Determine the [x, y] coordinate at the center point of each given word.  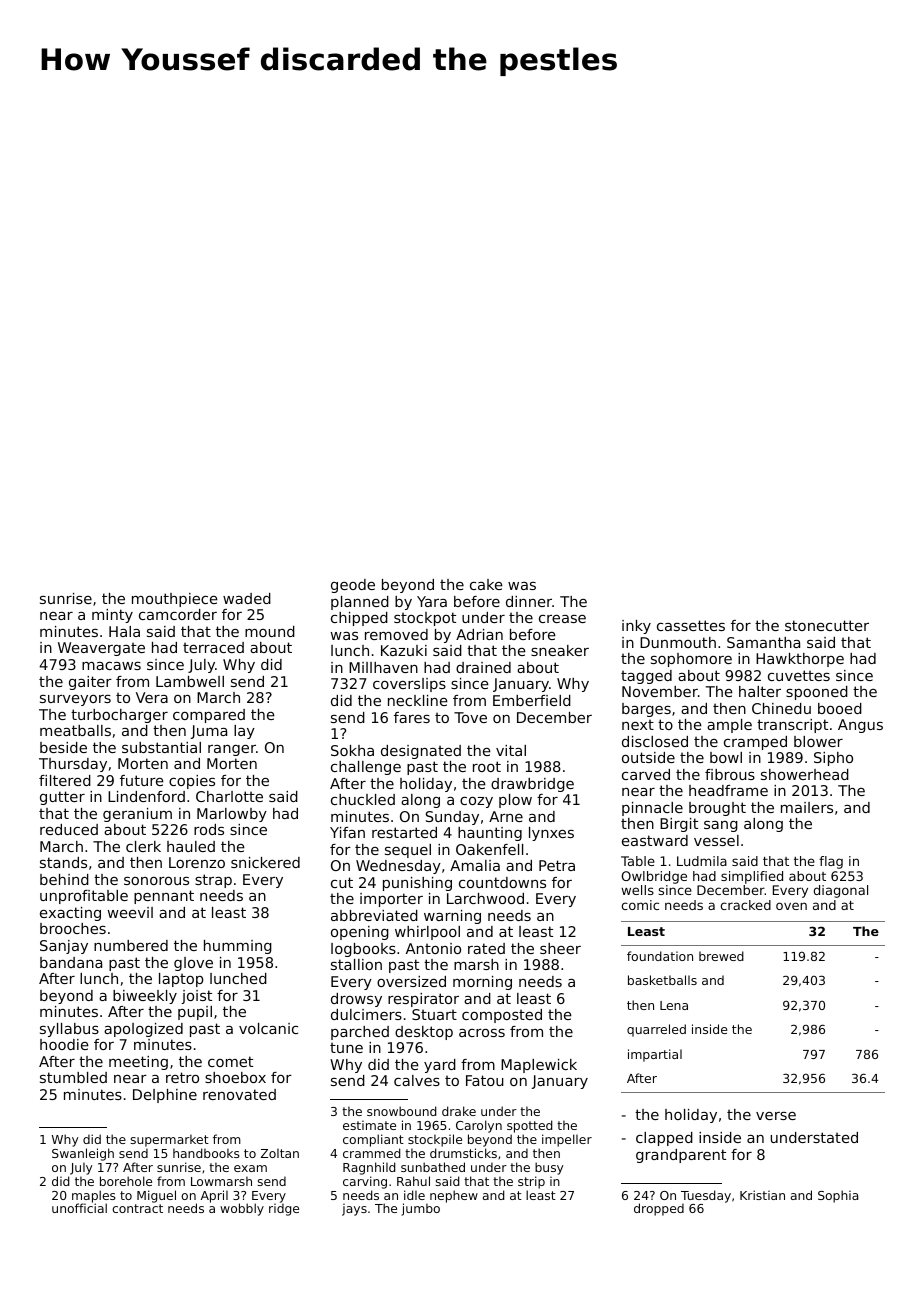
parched [360, 1033]
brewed [721, 956]
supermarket [169, 1140]
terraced [213, 647]
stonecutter [827, 625]
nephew [454, 1196]
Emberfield [532, 700]
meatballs [75, 730]
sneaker [560, 650]
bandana [71, 962]
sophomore [691, 660]
